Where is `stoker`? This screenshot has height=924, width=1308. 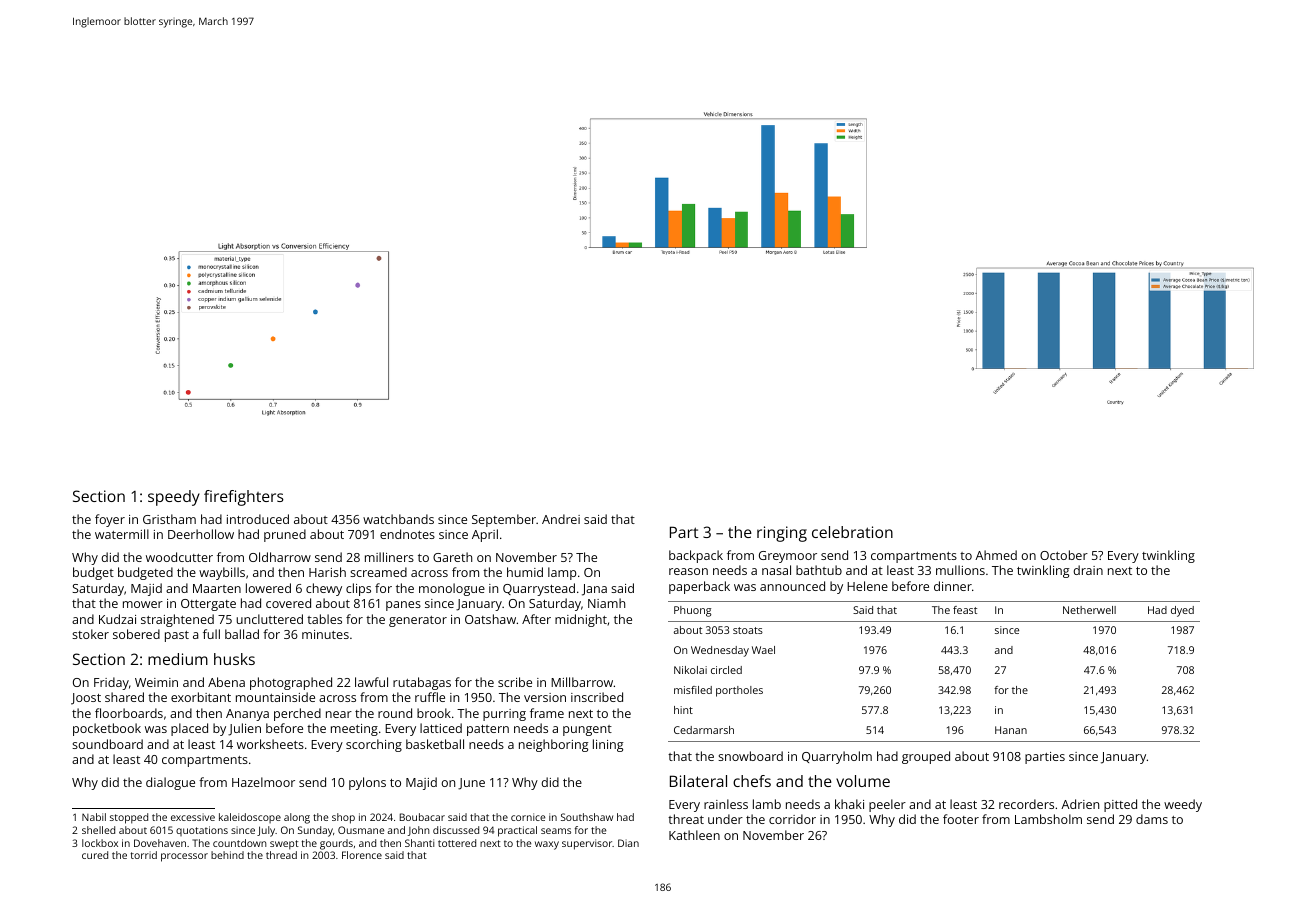 stoker is located at coordinates (90, 634).
